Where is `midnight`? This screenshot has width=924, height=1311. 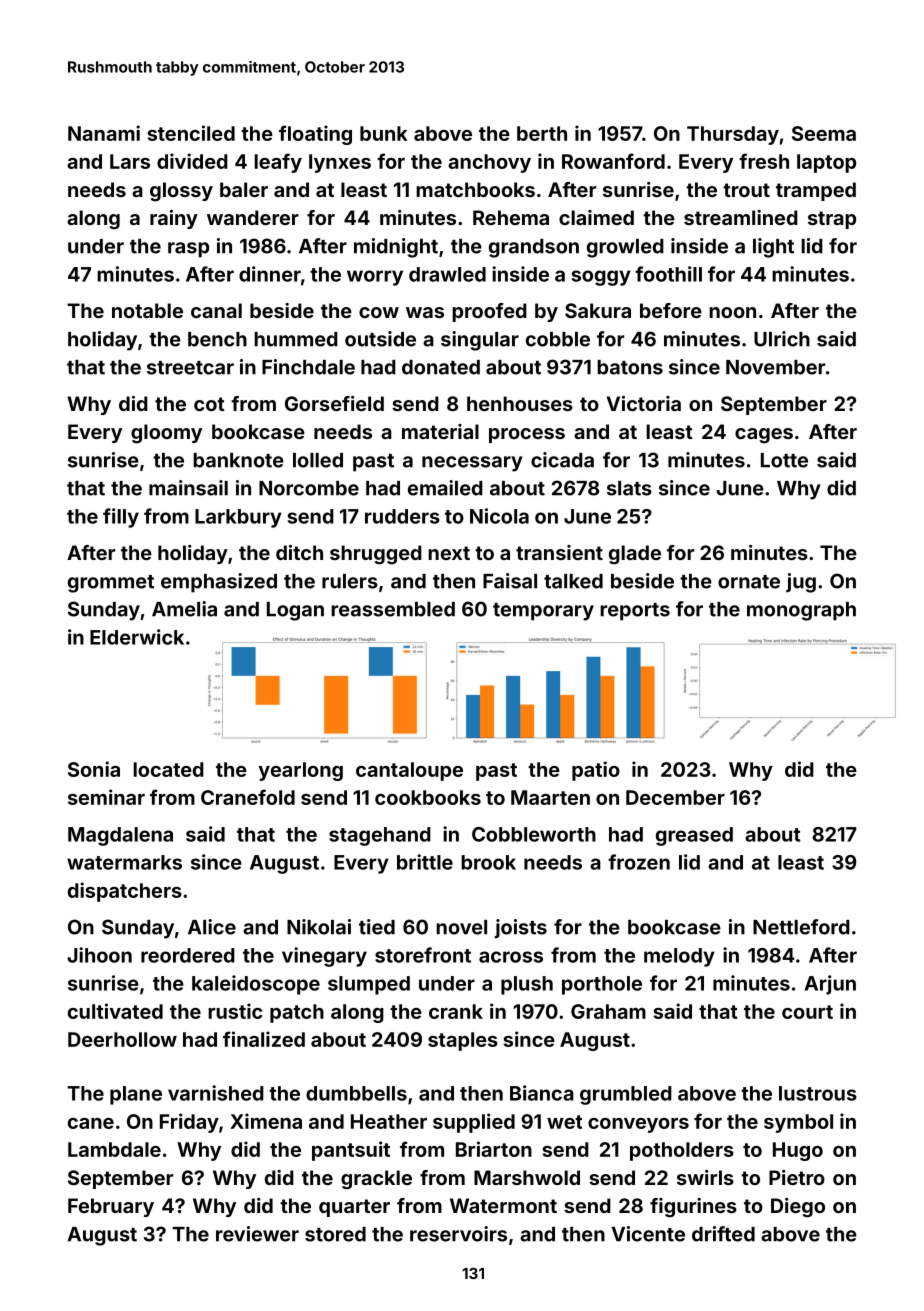
midnight is located at coordinates (396, 248).
